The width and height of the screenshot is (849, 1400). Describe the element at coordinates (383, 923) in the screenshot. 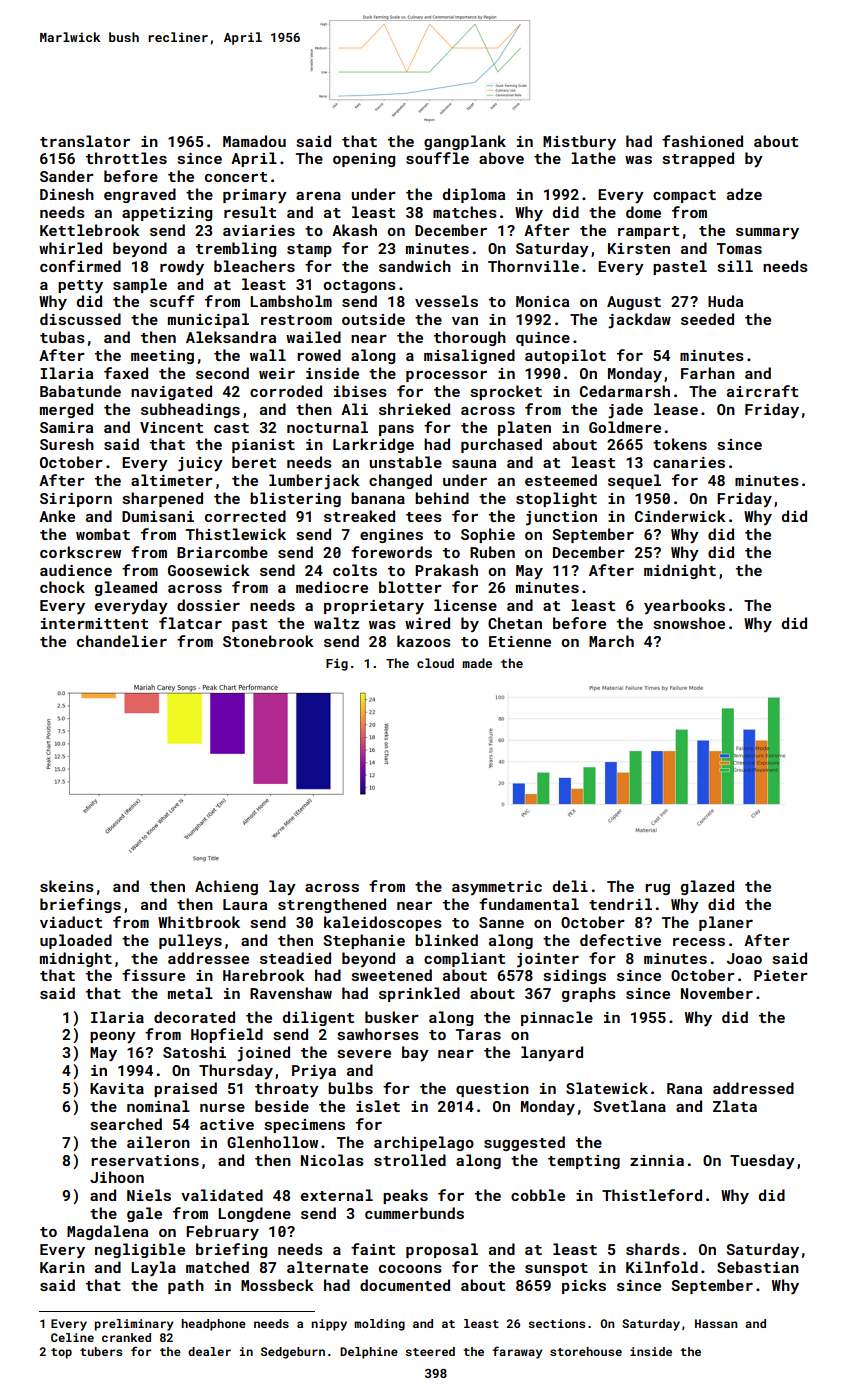

I see `kaleidoscopes` at that location.
